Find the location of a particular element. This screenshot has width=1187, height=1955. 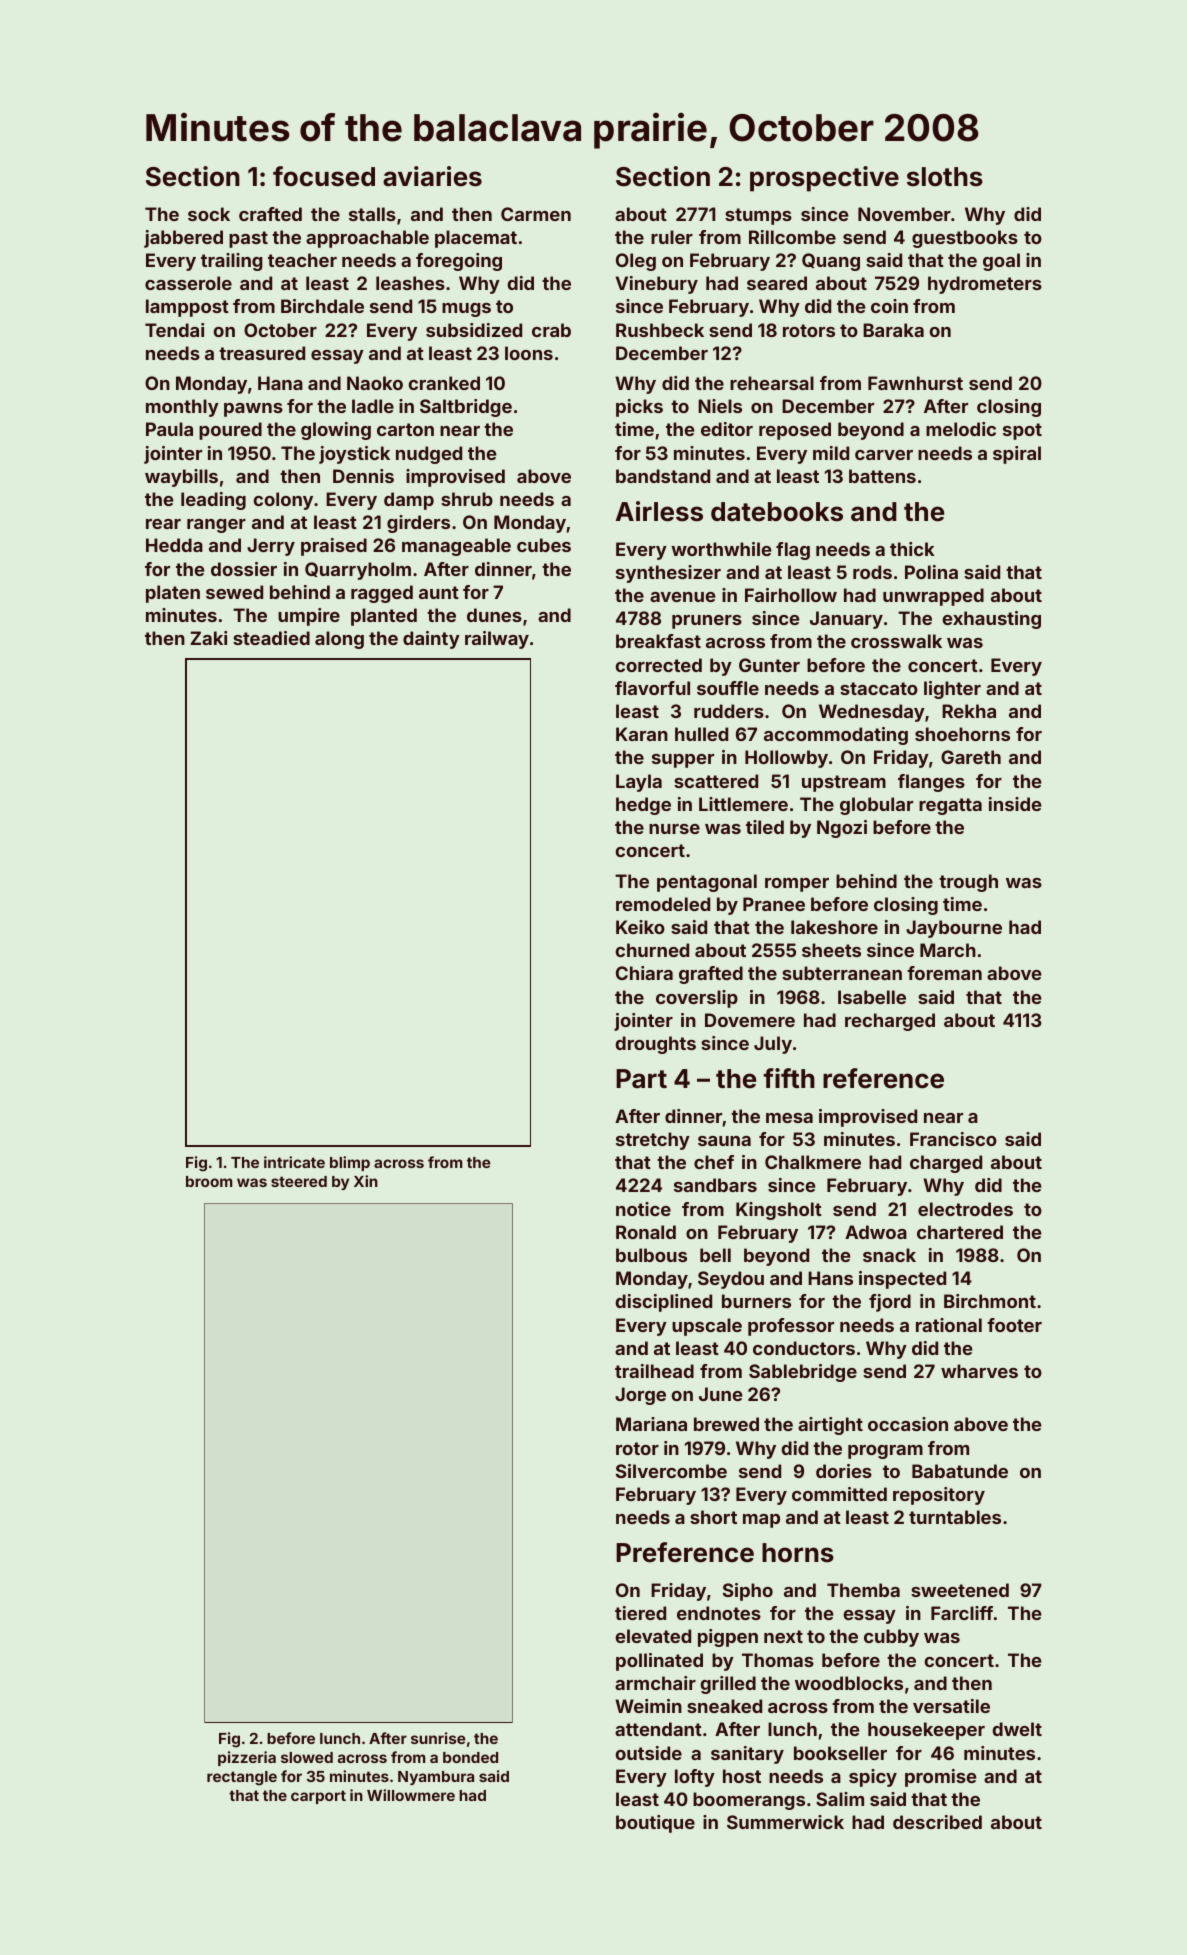

sock is located at coordinates (209, 214).
